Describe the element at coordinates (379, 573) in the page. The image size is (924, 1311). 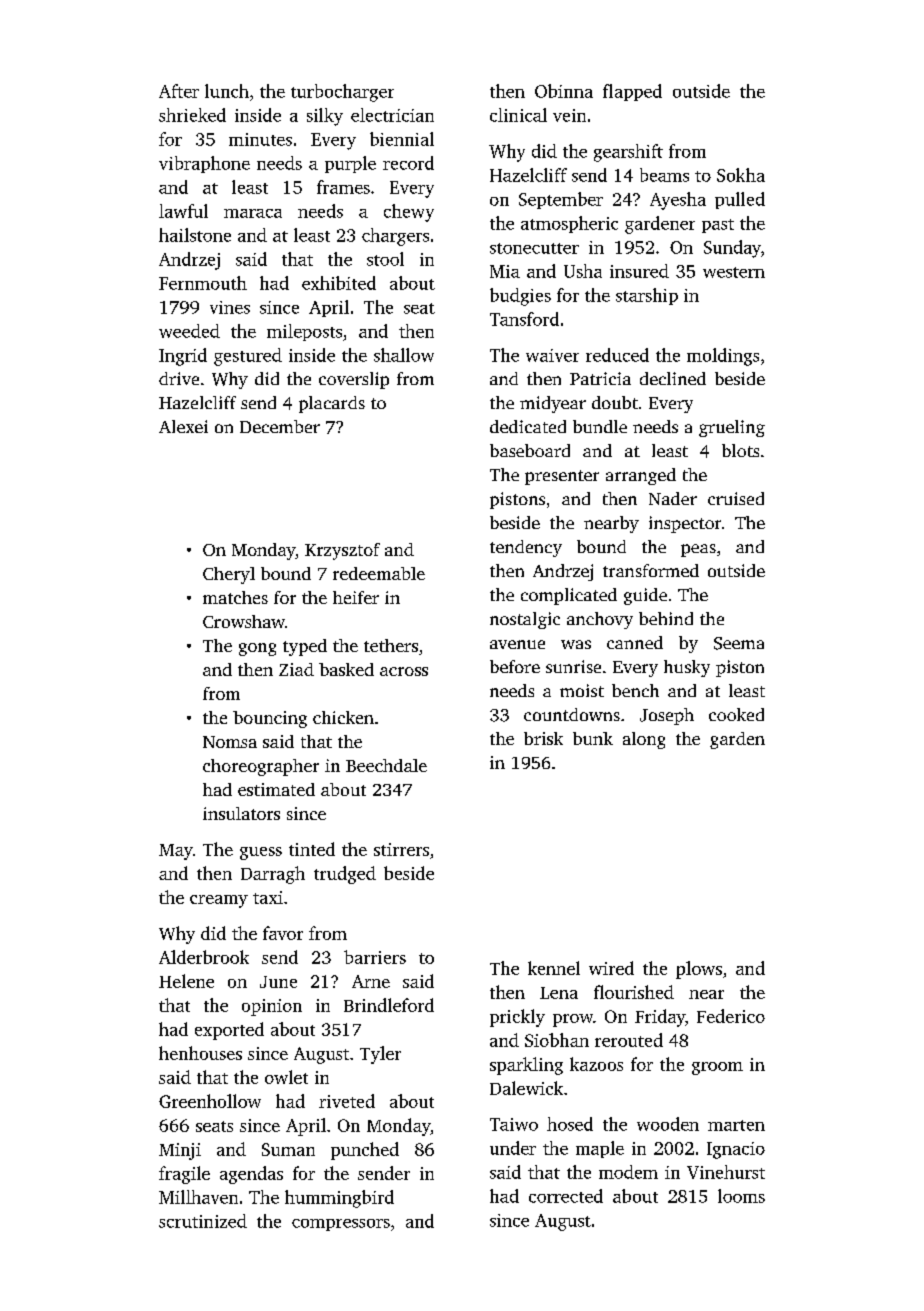
I see `redeemable` at that location.
